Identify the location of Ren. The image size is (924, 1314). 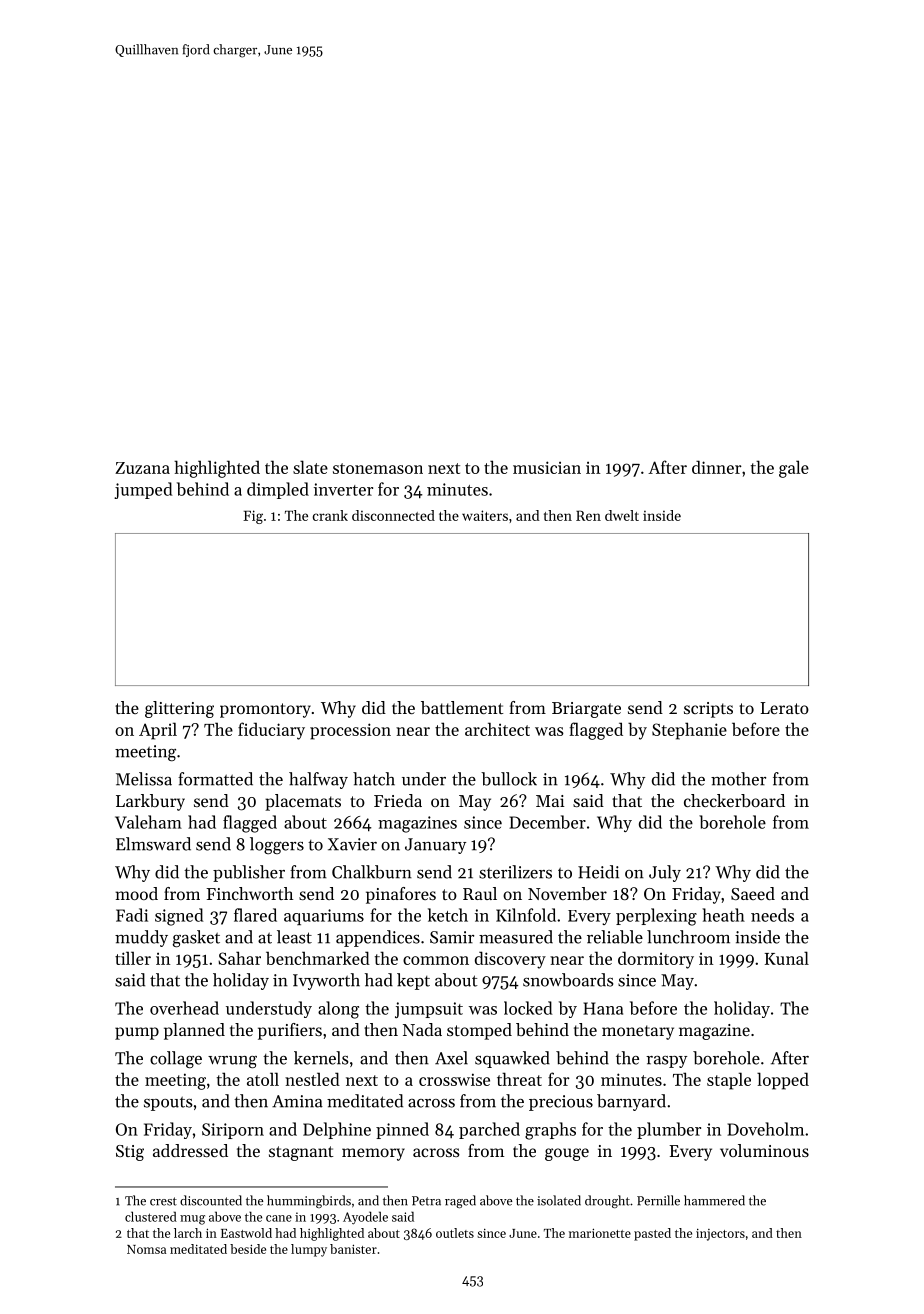
(588, 515).
